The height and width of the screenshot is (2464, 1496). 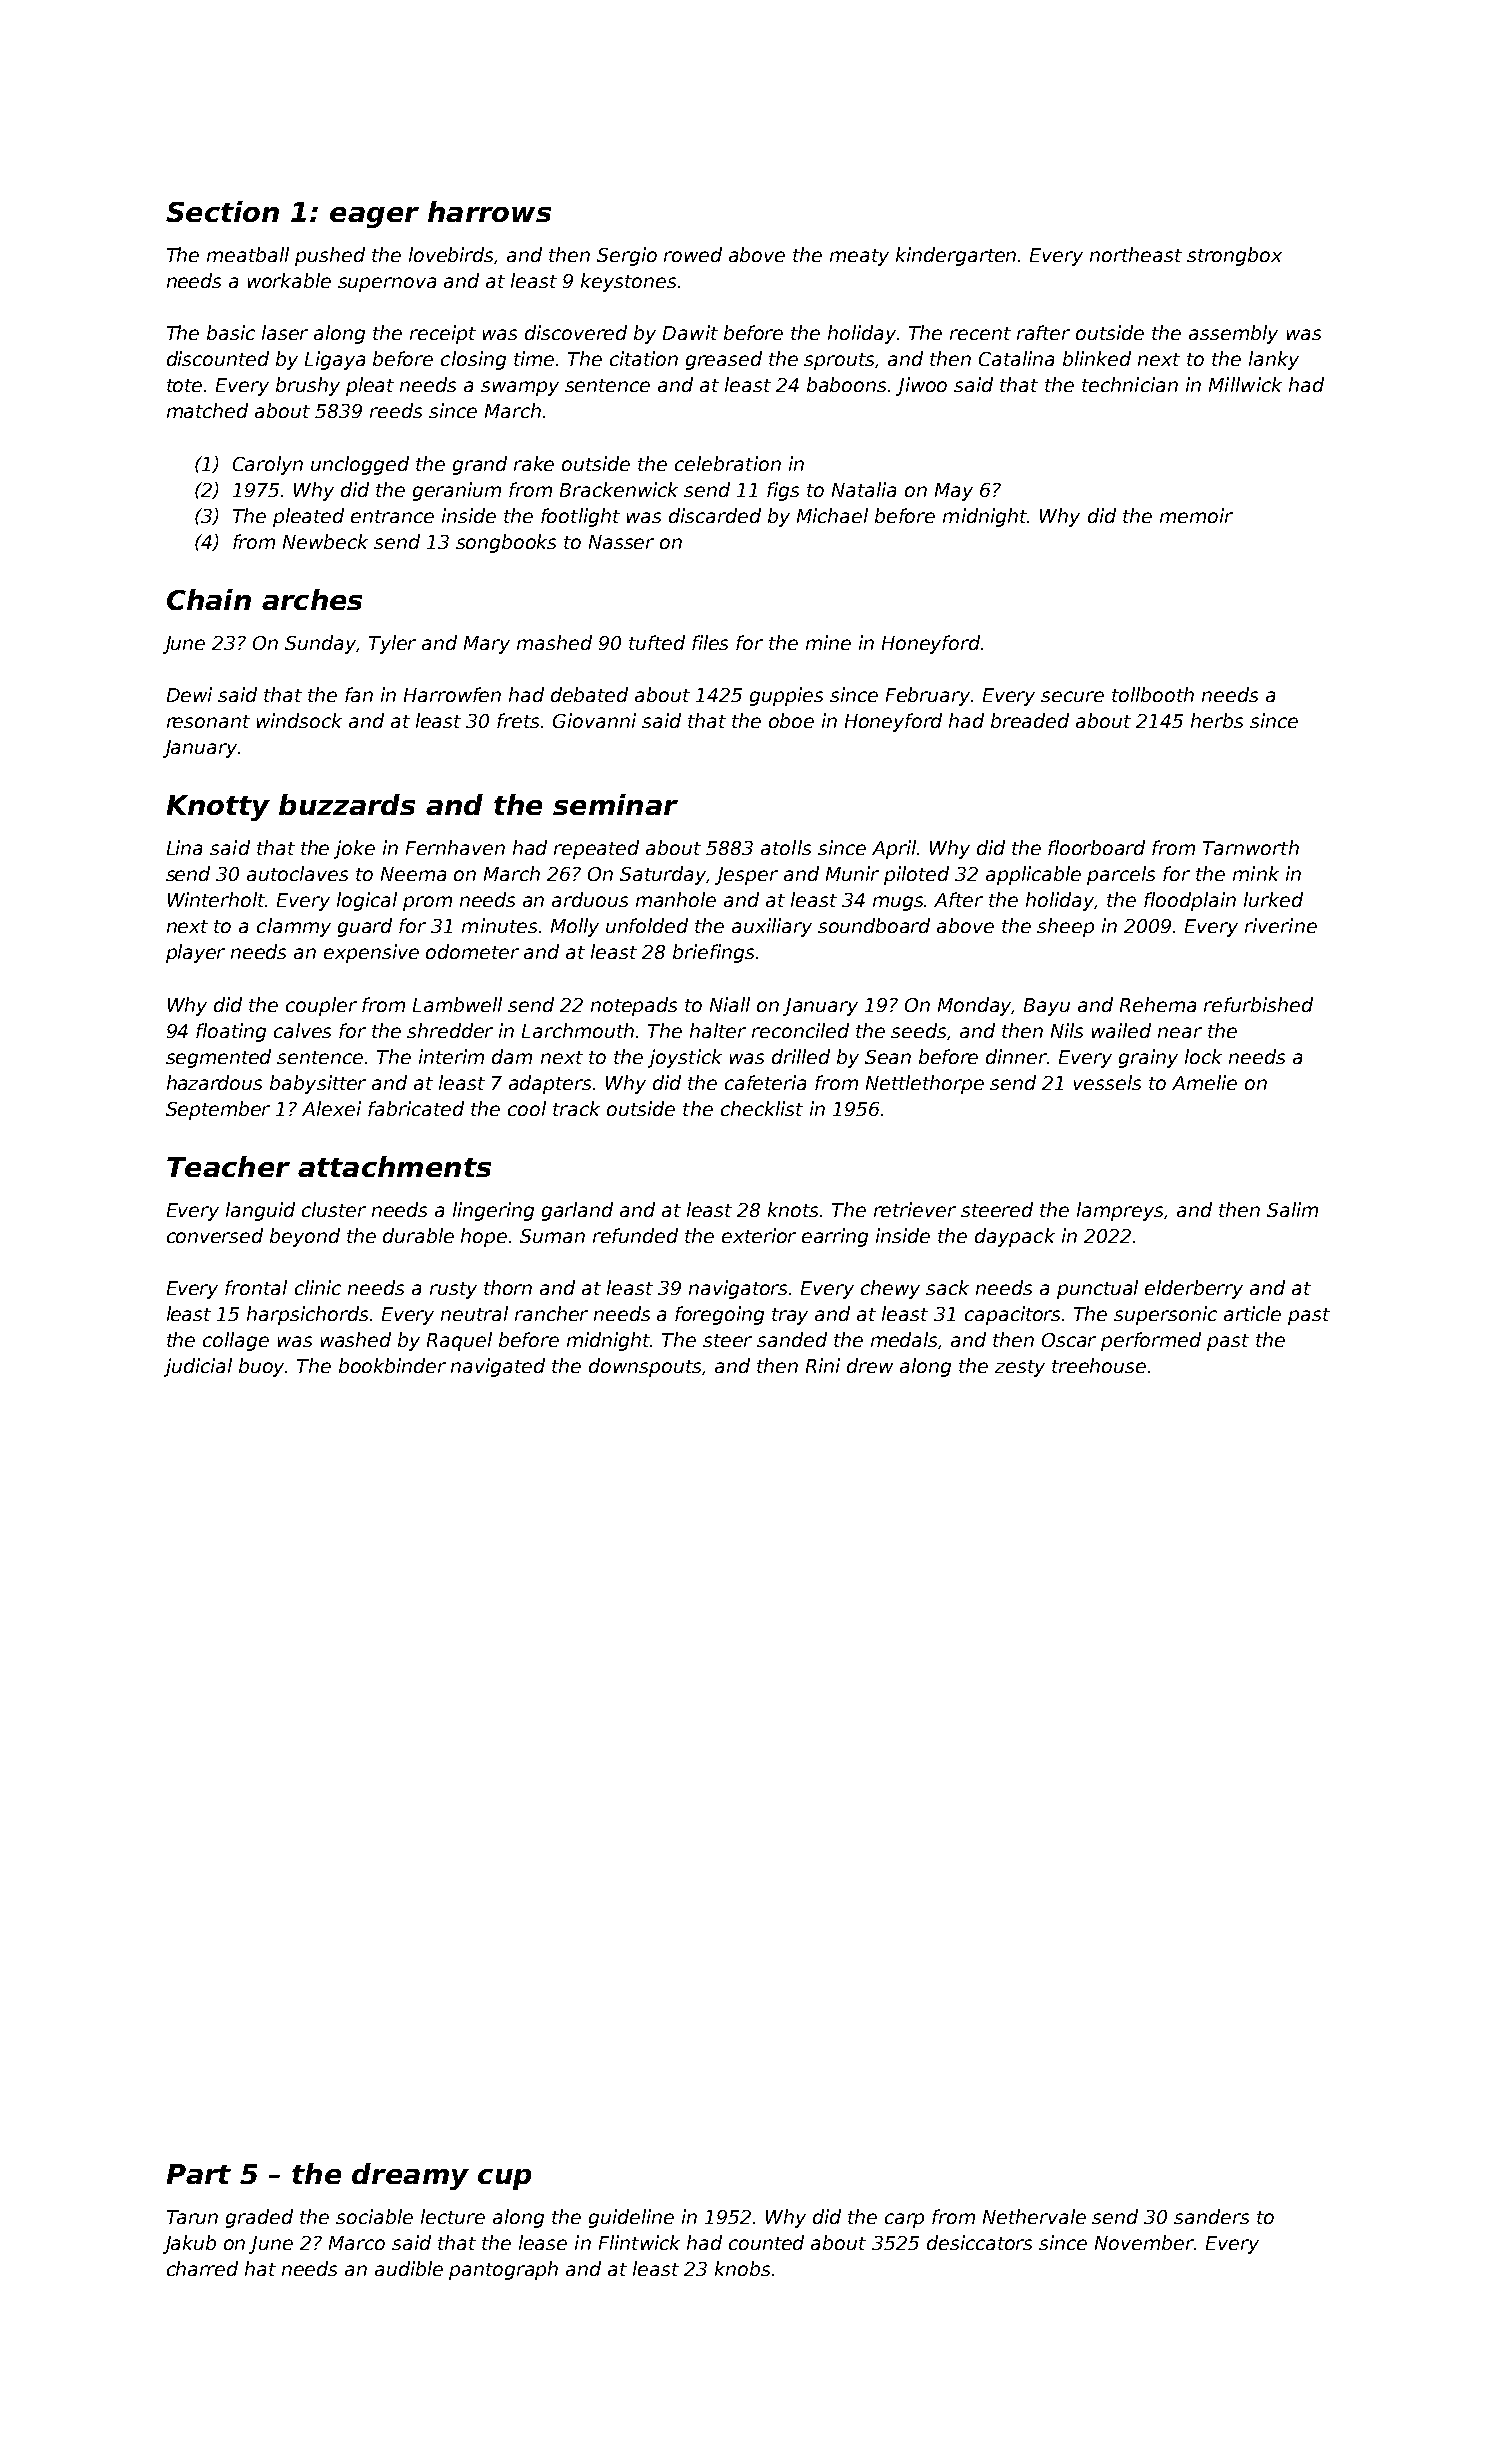 I want to click on meaty, so click(x=859, y=257).
